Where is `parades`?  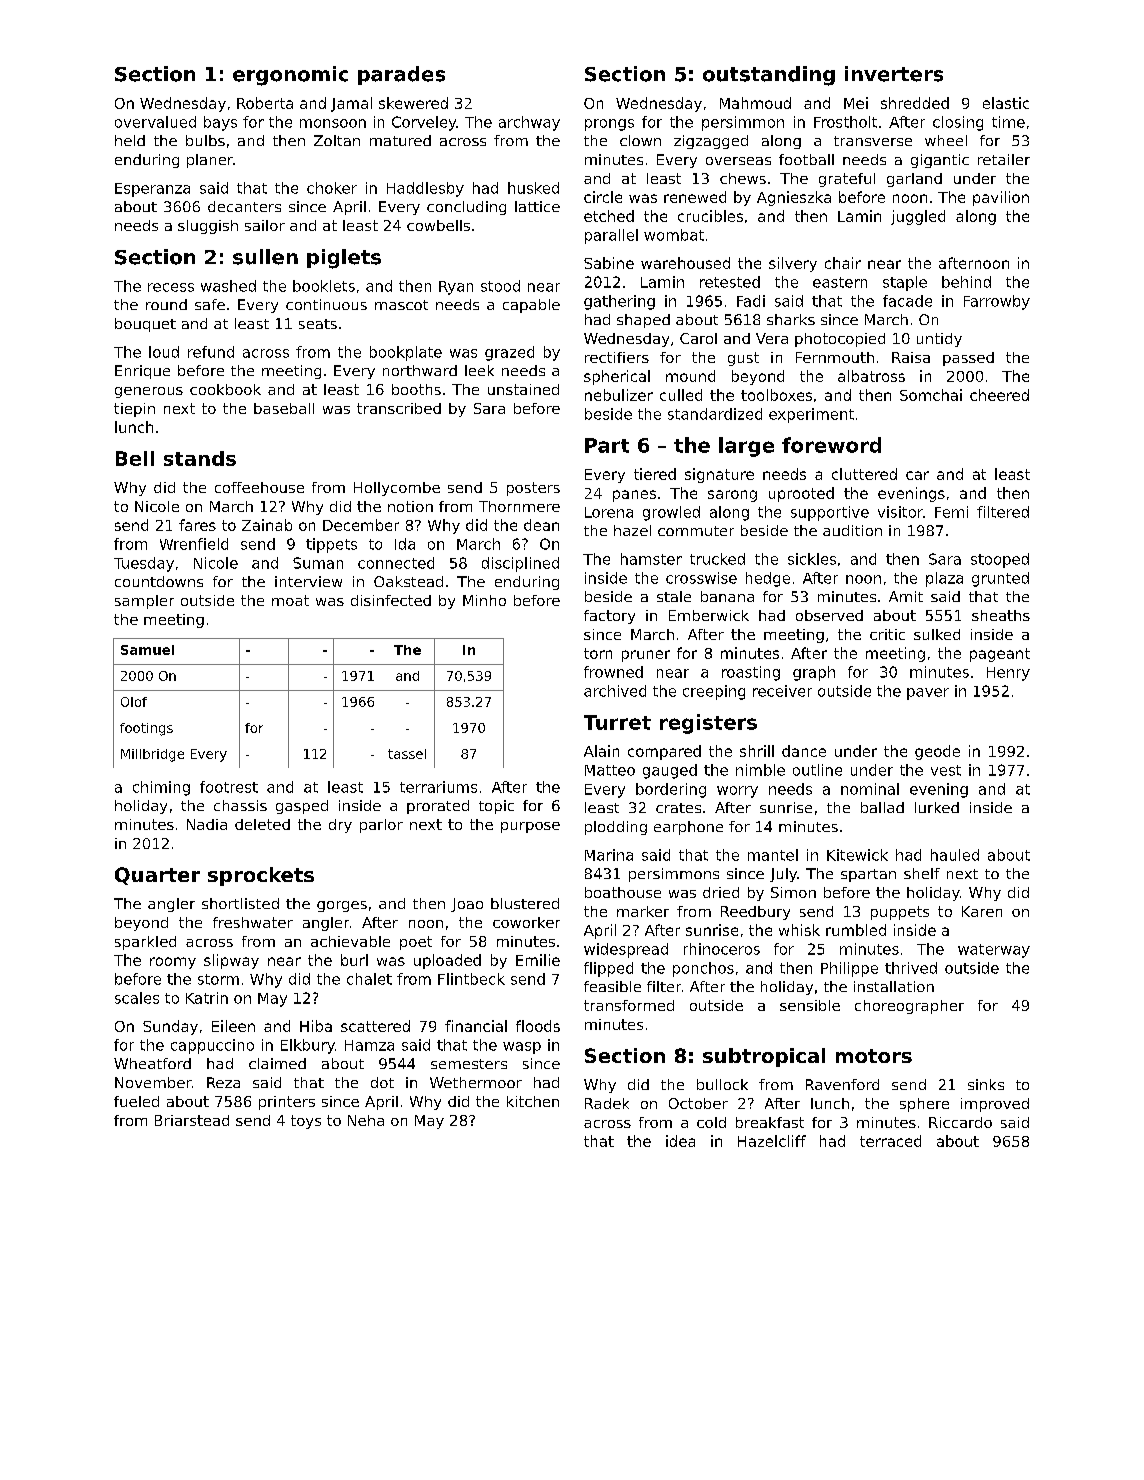
parades is located at coordinates (401, 75).
